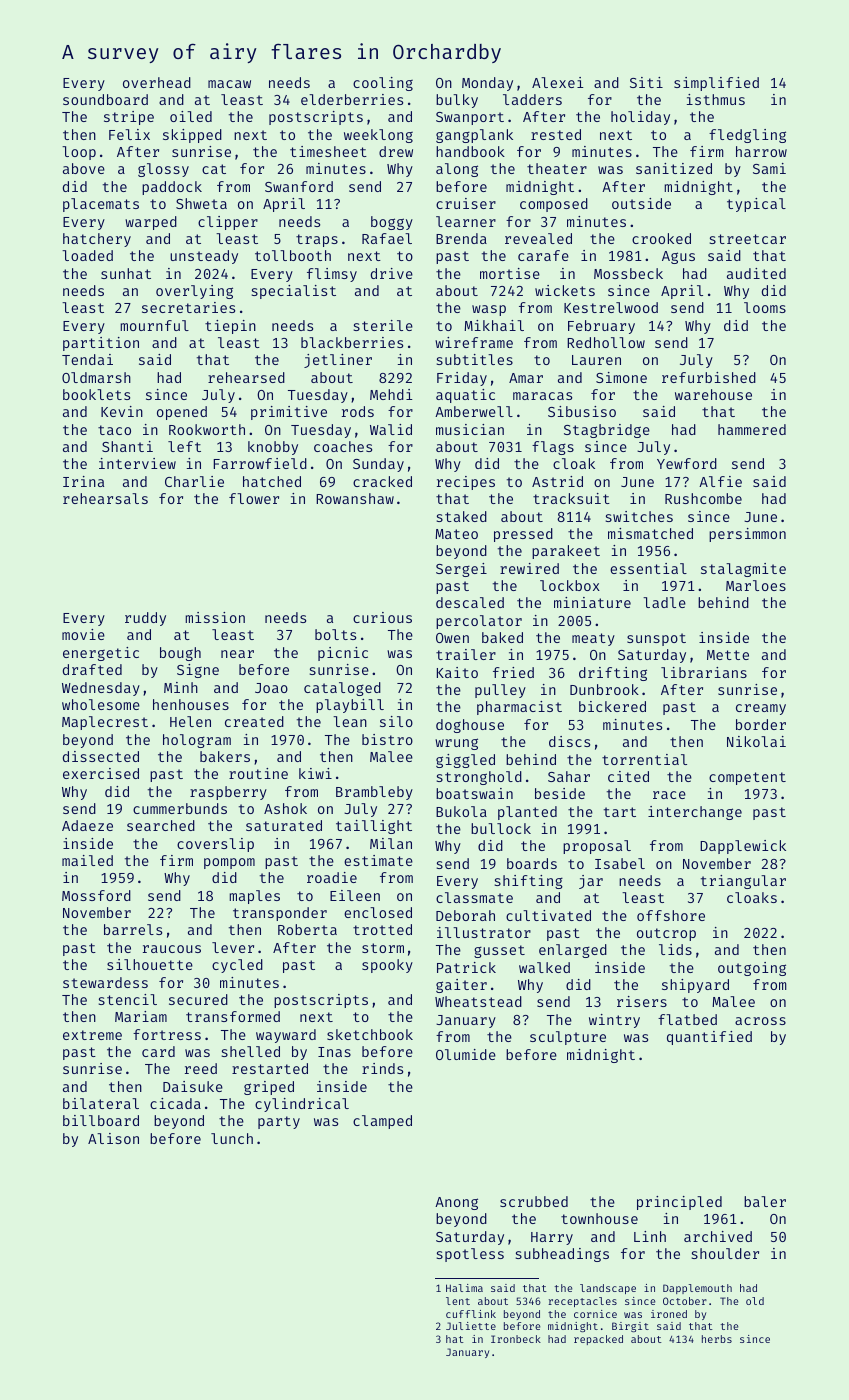 This document has width=849, height=1400. I want to click on Alison, so click(113, 1138).
